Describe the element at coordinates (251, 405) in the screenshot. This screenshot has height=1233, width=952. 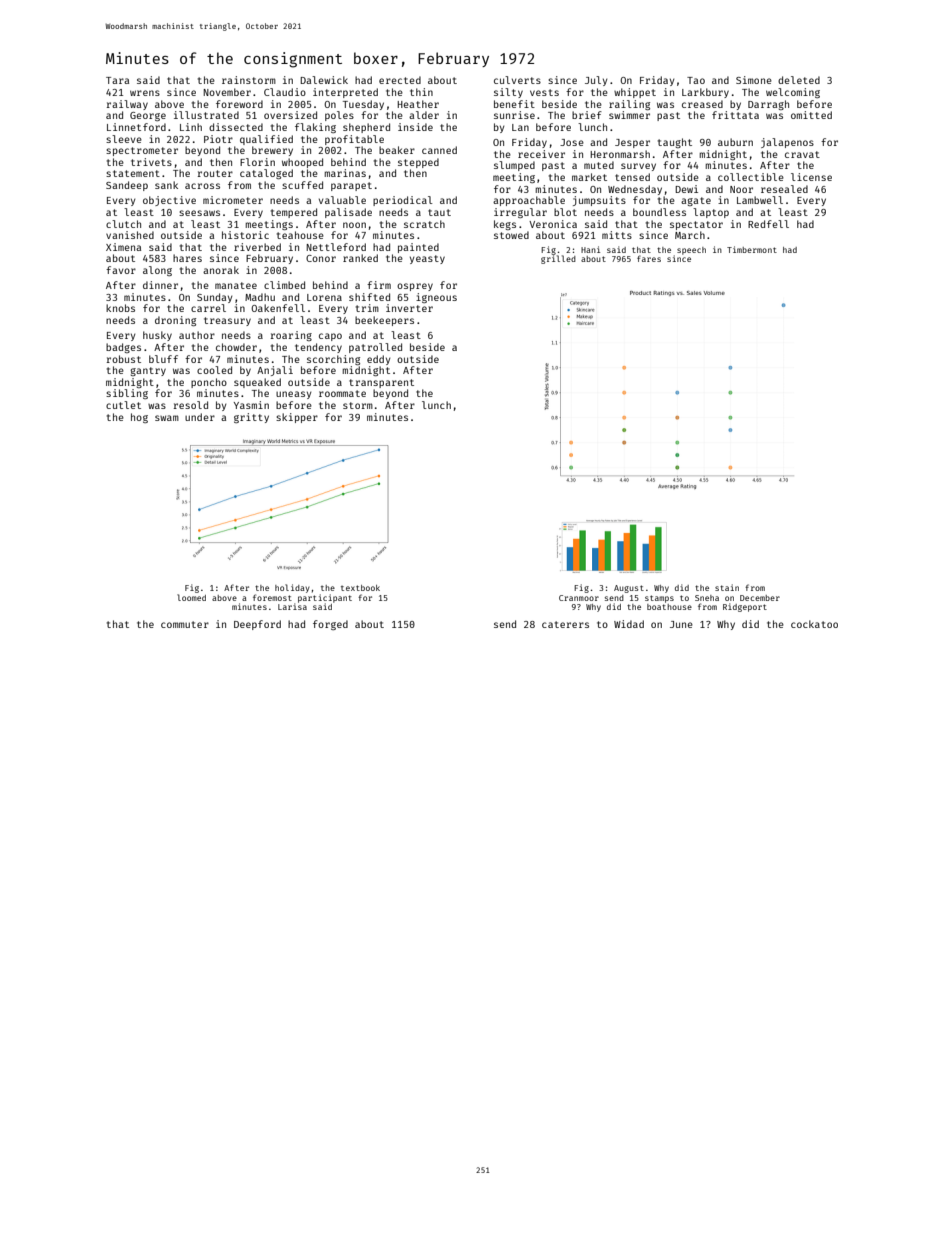
I see `Yasmin` at that location.
